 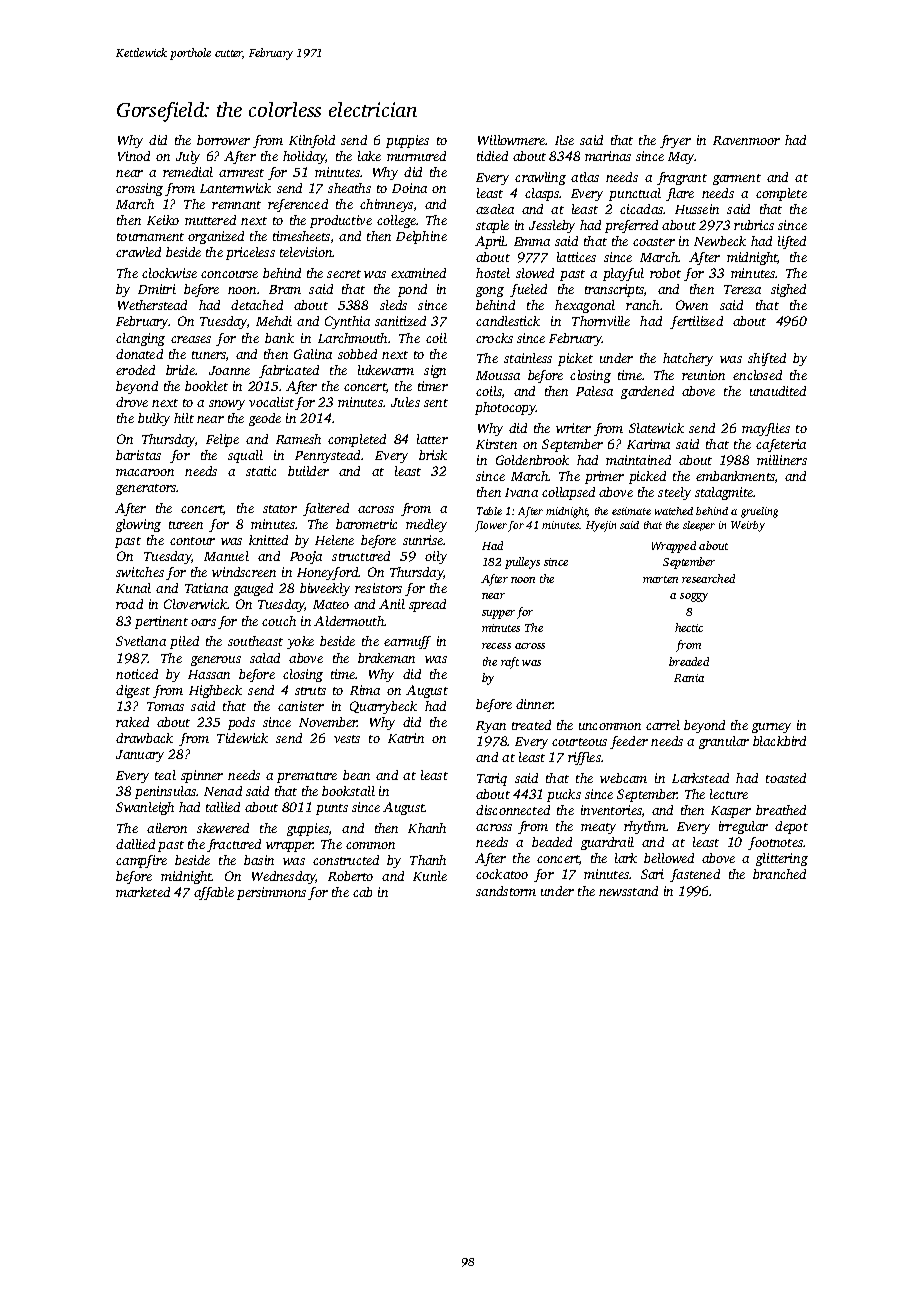 I want to click on tureen, so click(x=186, y=525).
